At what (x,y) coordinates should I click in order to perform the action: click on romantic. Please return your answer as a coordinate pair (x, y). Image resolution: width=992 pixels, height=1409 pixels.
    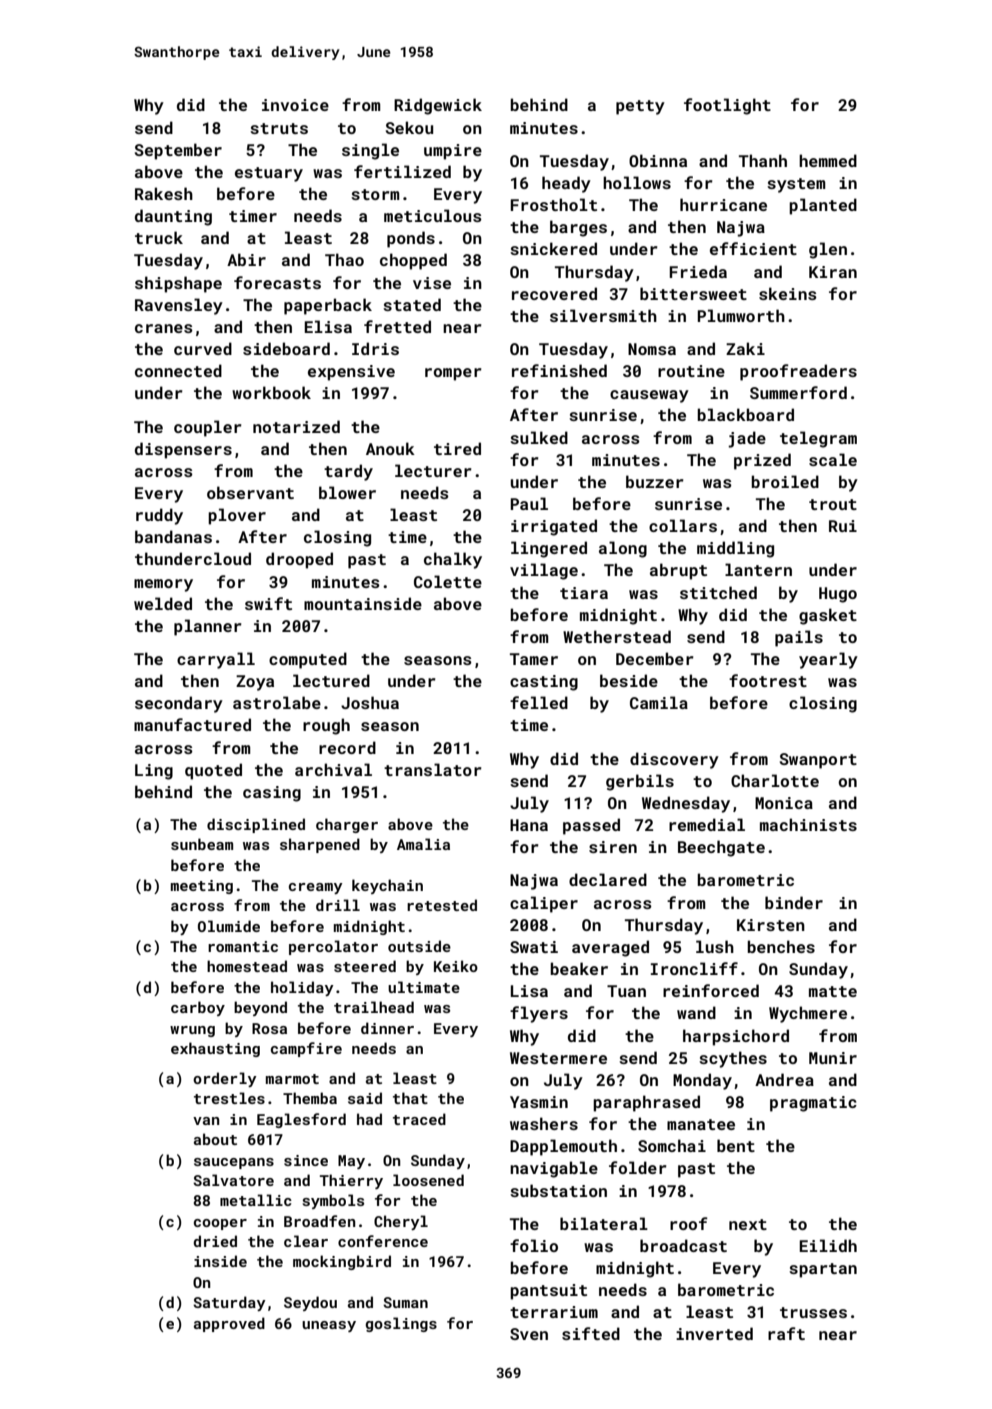
    Looking at the image, I should click on (243, 946).
